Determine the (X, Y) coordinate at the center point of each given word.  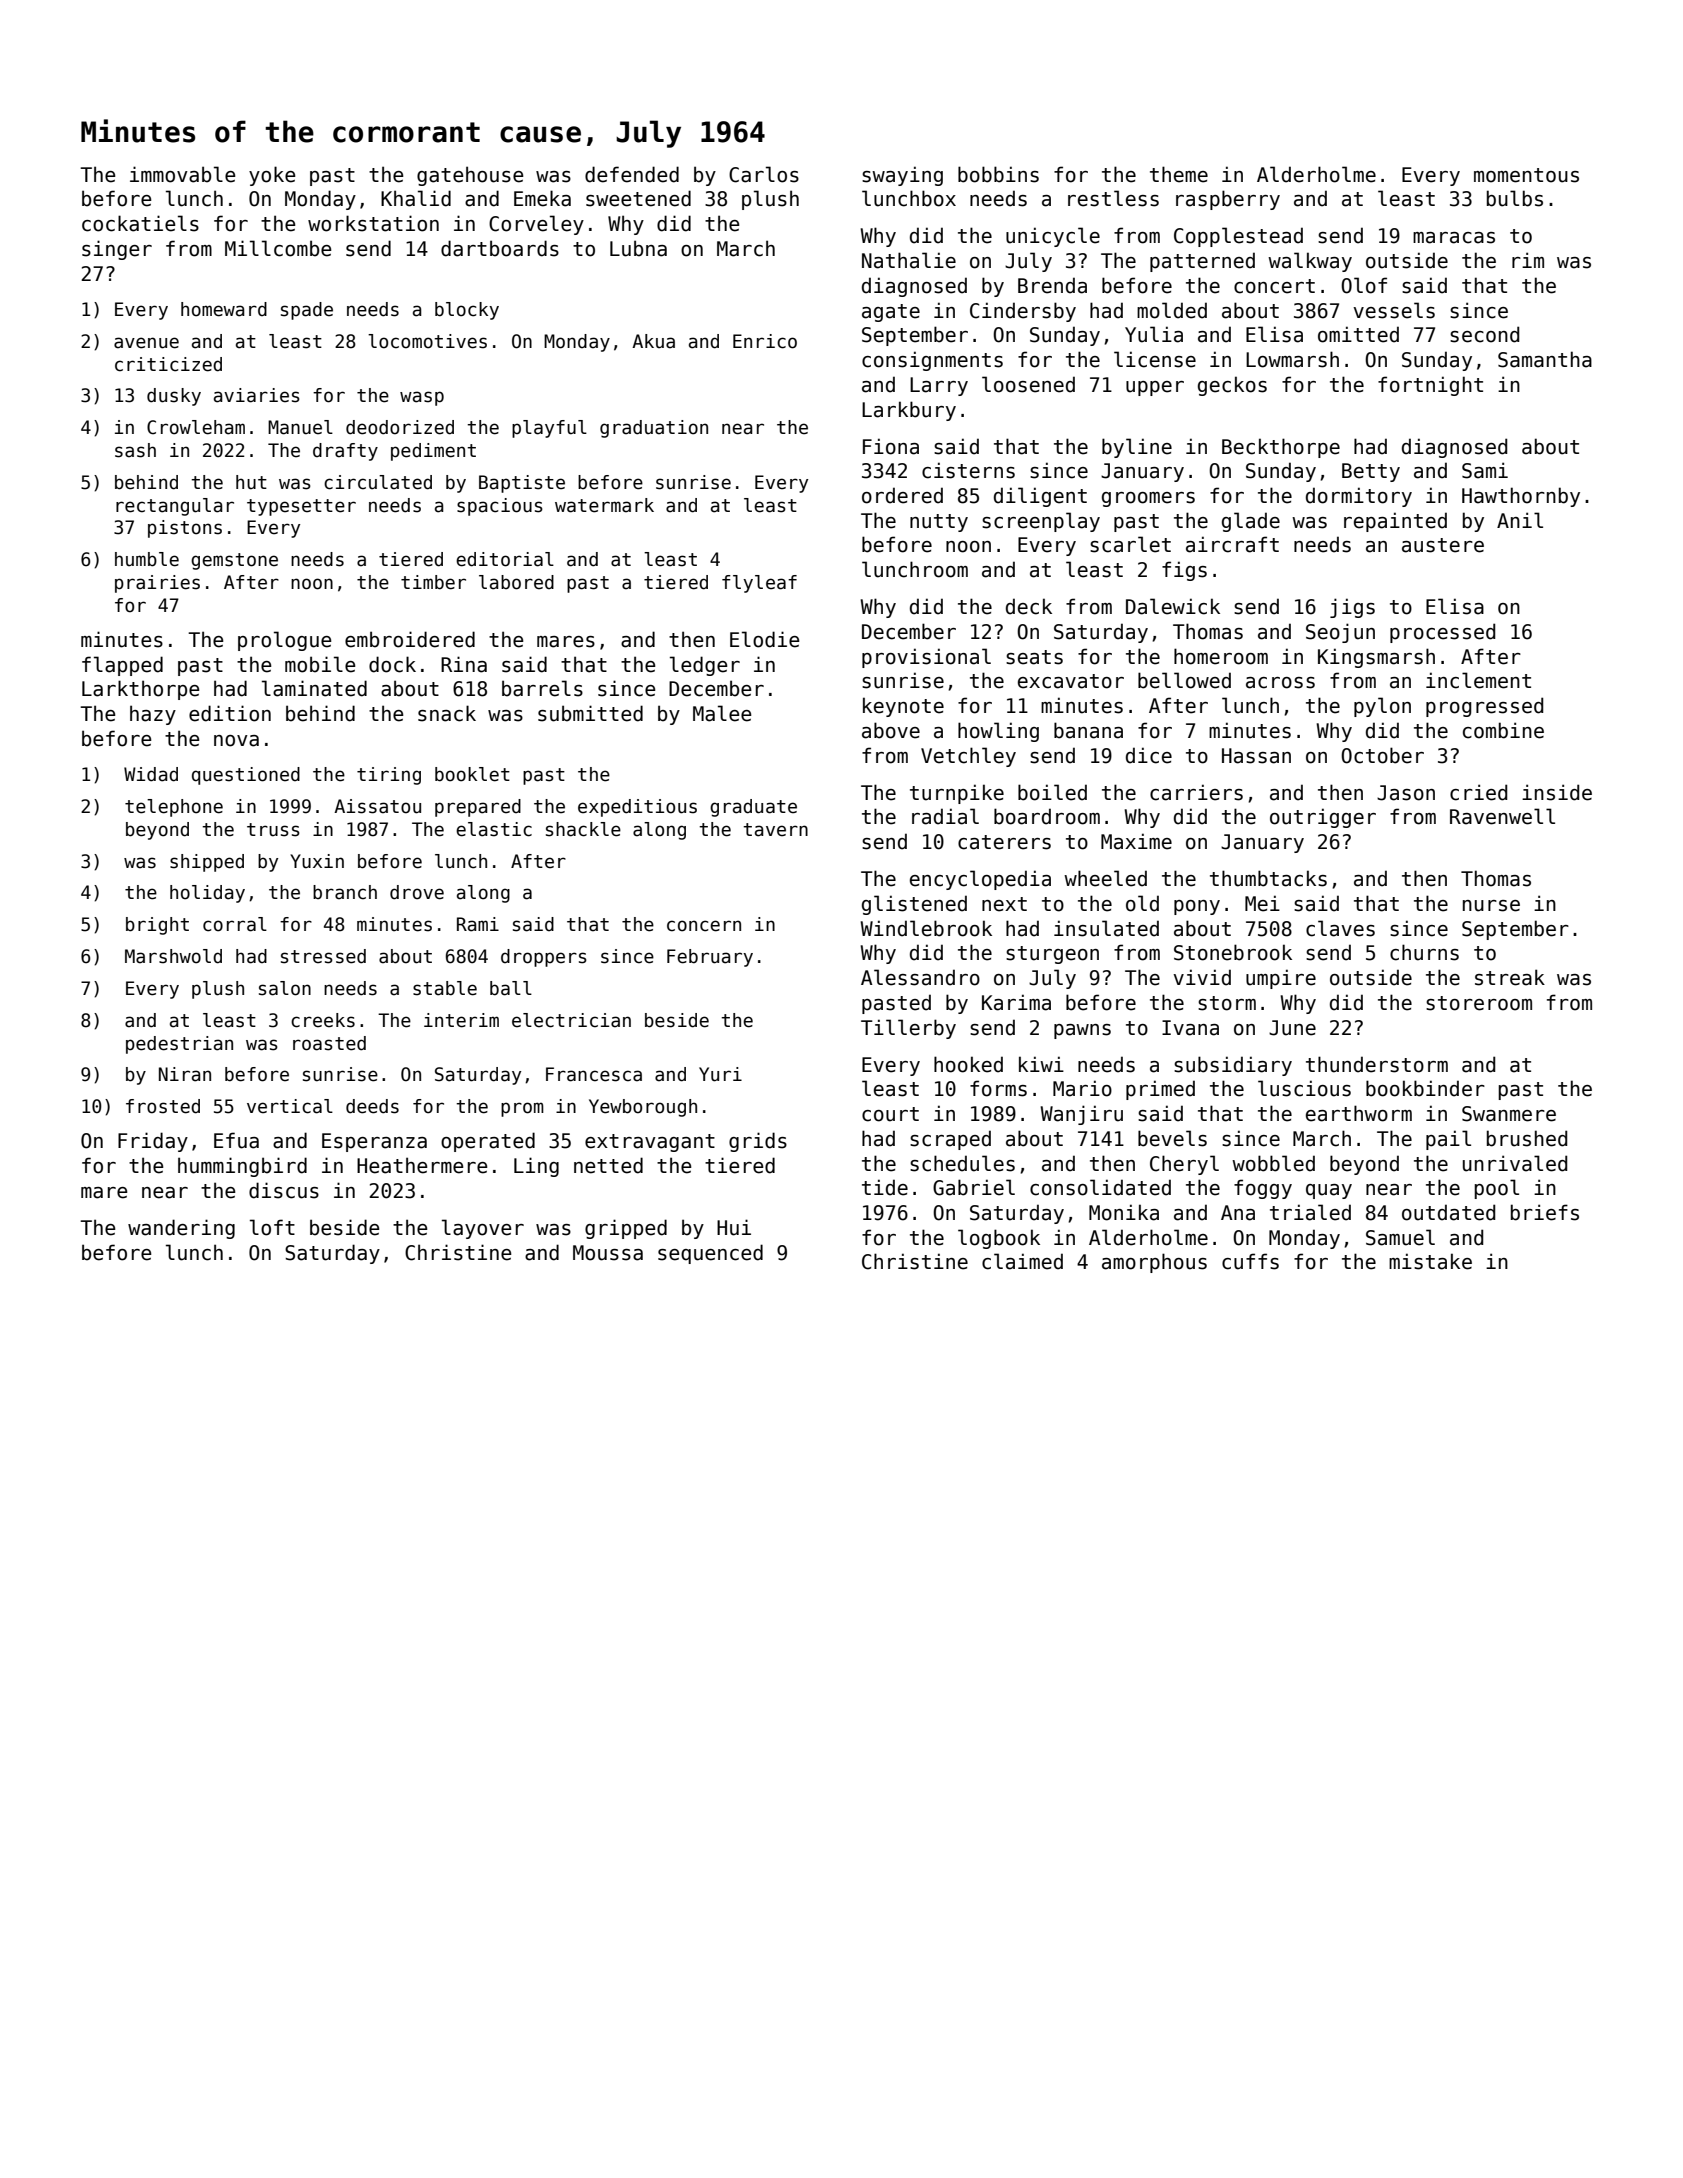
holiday (207, 894)
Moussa (608, 1253)
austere (1443, 545)
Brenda (1052, 285)
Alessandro (920, 977)
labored (516, 582)
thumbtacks (1268, 878)
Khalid (416, 198)
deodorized (400, 427)
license (1155, 359)
